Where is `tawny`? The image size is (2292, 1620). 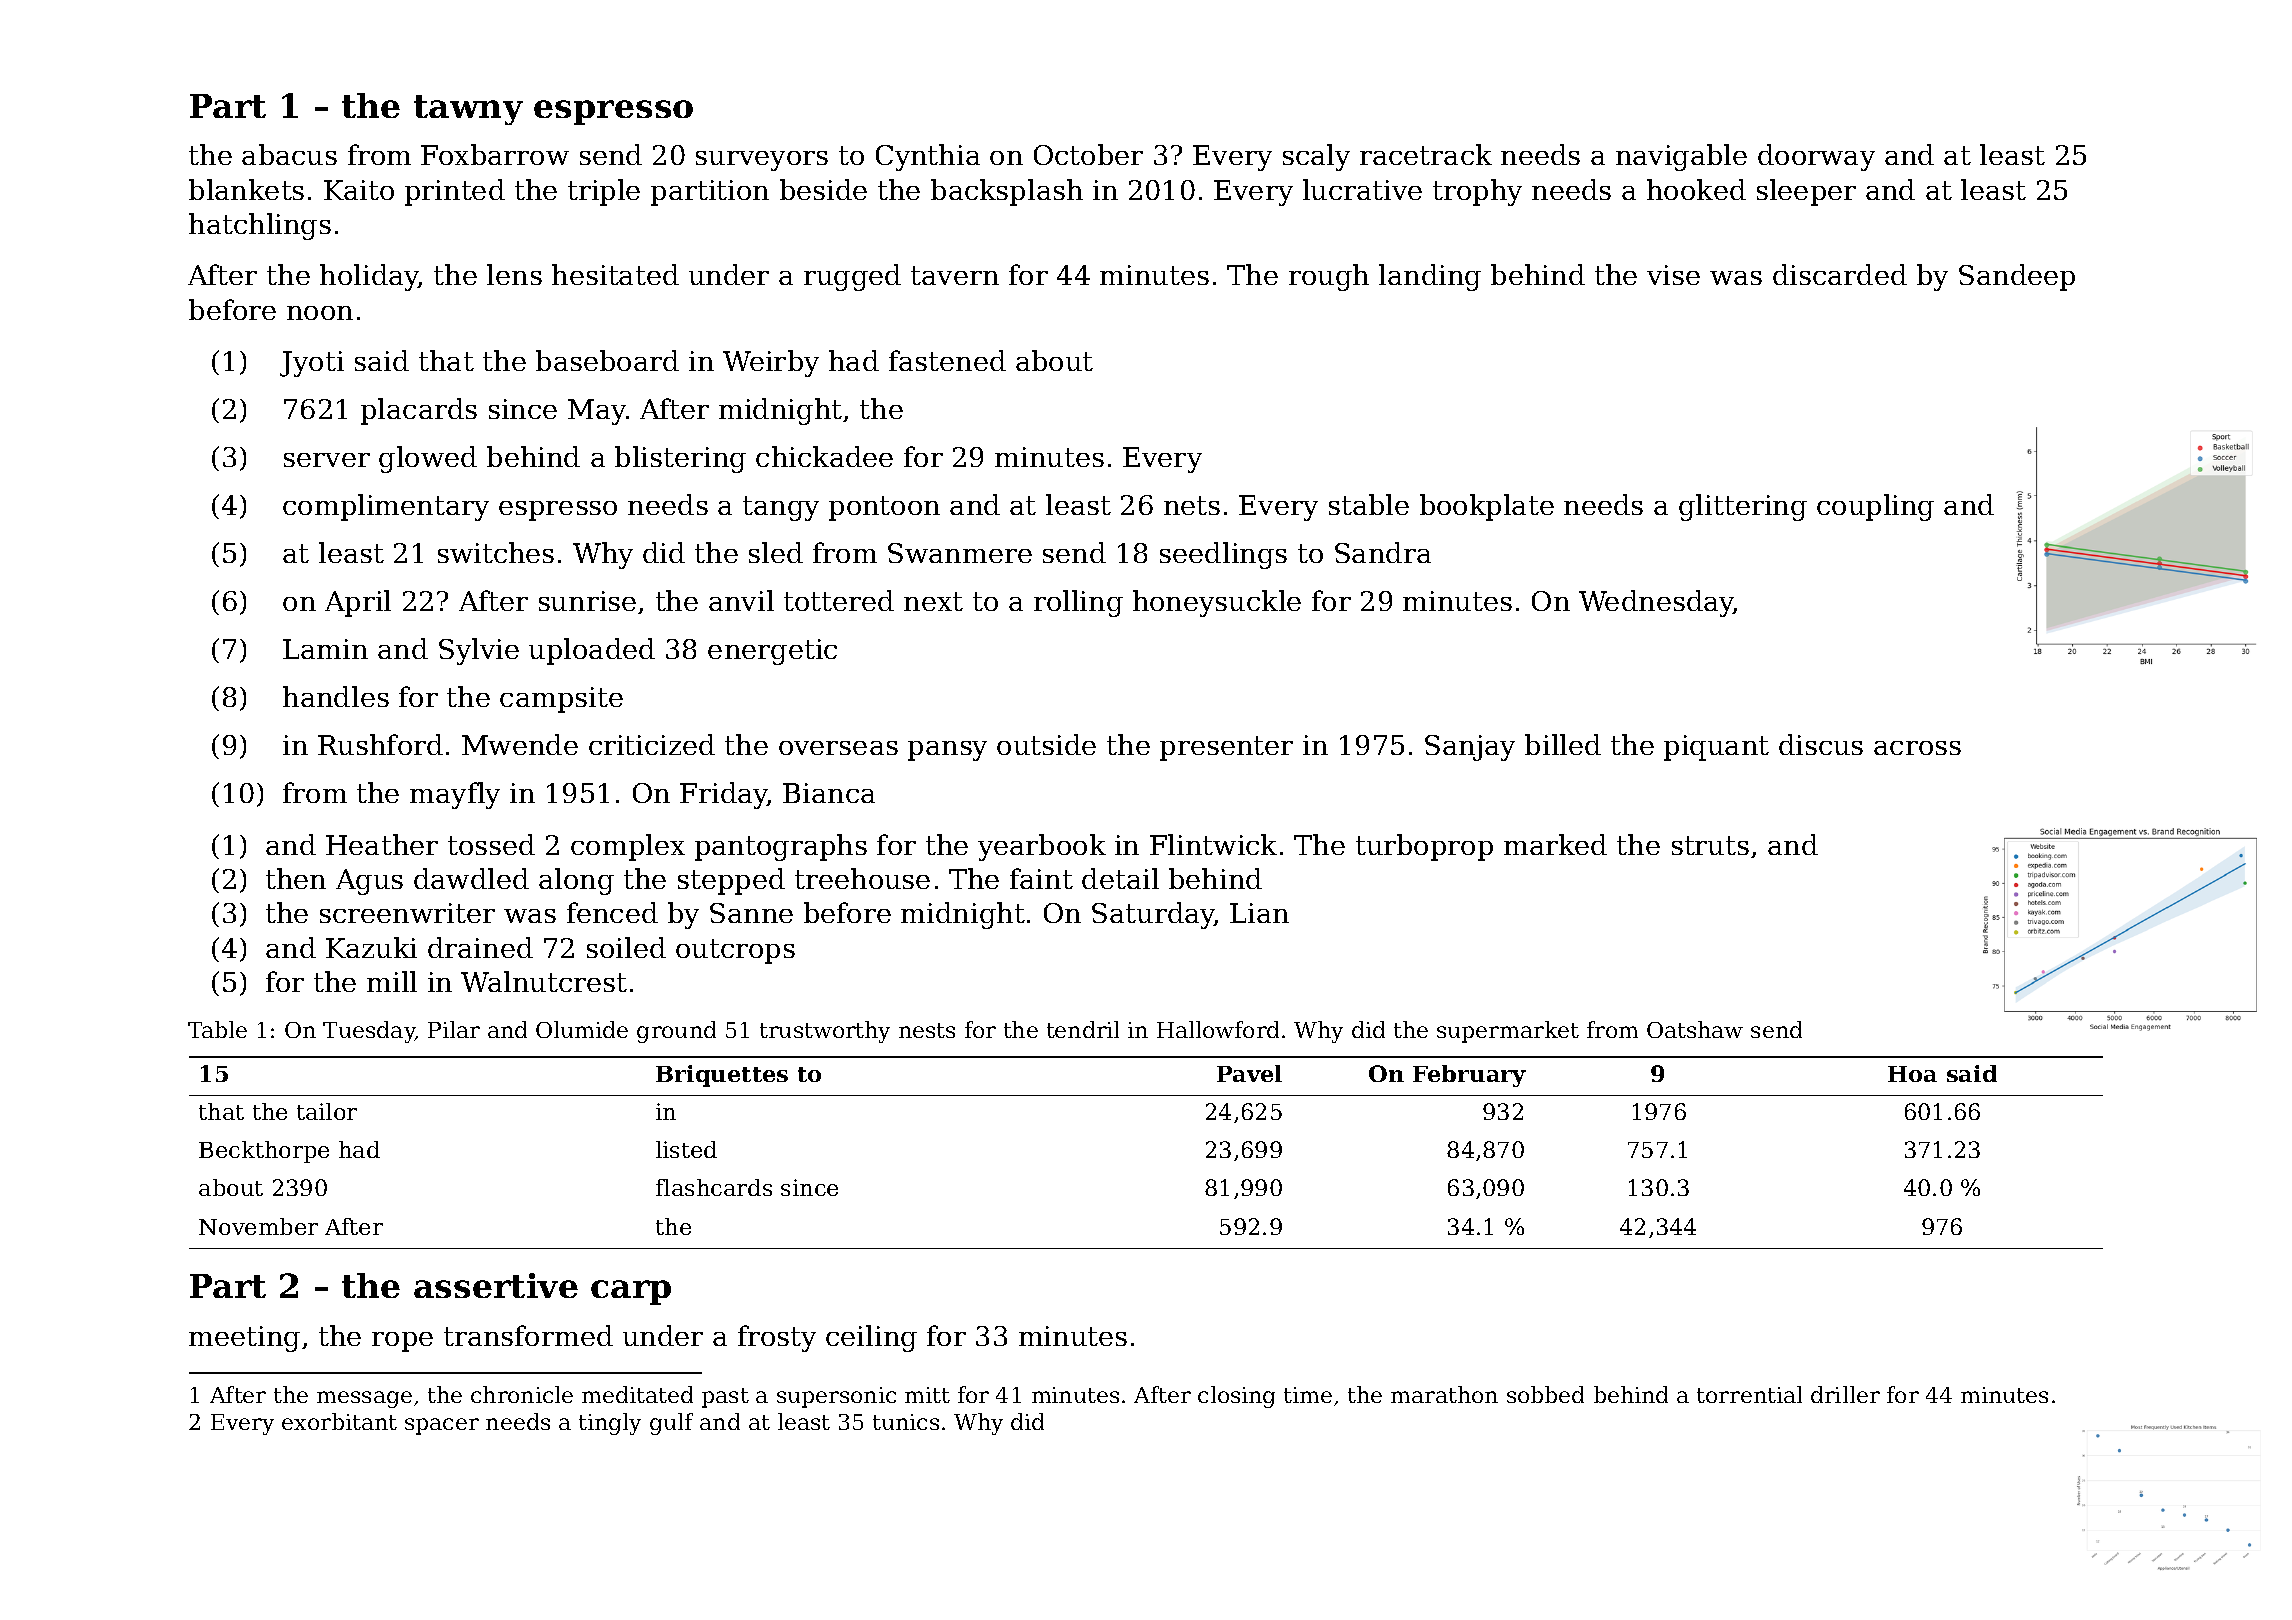
tawny is located at coordinates (468, 110).
